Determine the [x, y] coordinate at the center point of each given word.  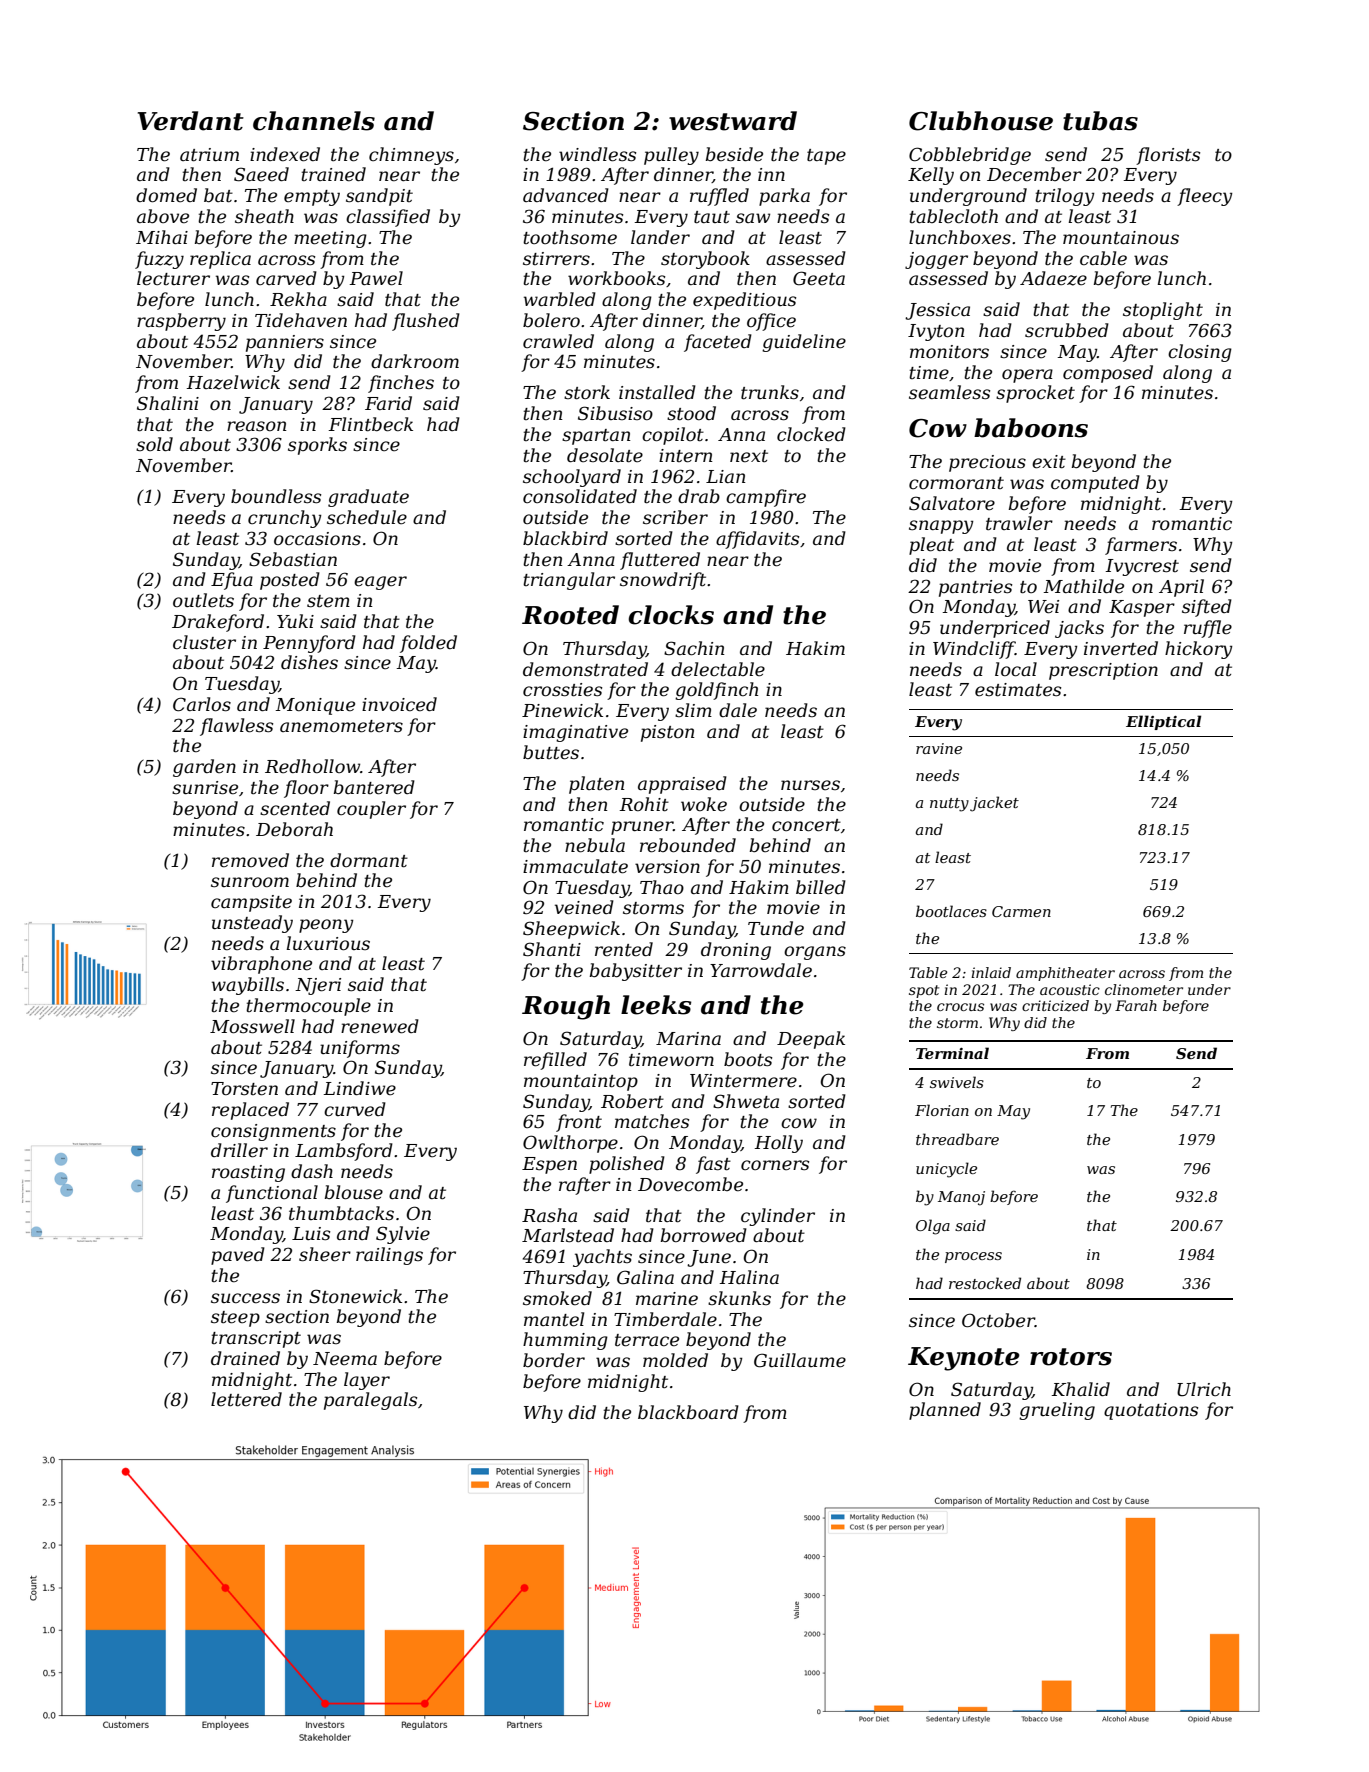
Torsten [244, 1089]
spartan [596, 437]
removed [250, 860]
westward [733, 121]
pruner [642, 828]
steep [235, 1319]
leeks [656, 1005]
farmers [1141, 546]
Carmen [1021, 911]
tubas [1100, 121]
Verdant [191, 121]
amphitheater [1065, 974]
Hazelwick [233, 382]
